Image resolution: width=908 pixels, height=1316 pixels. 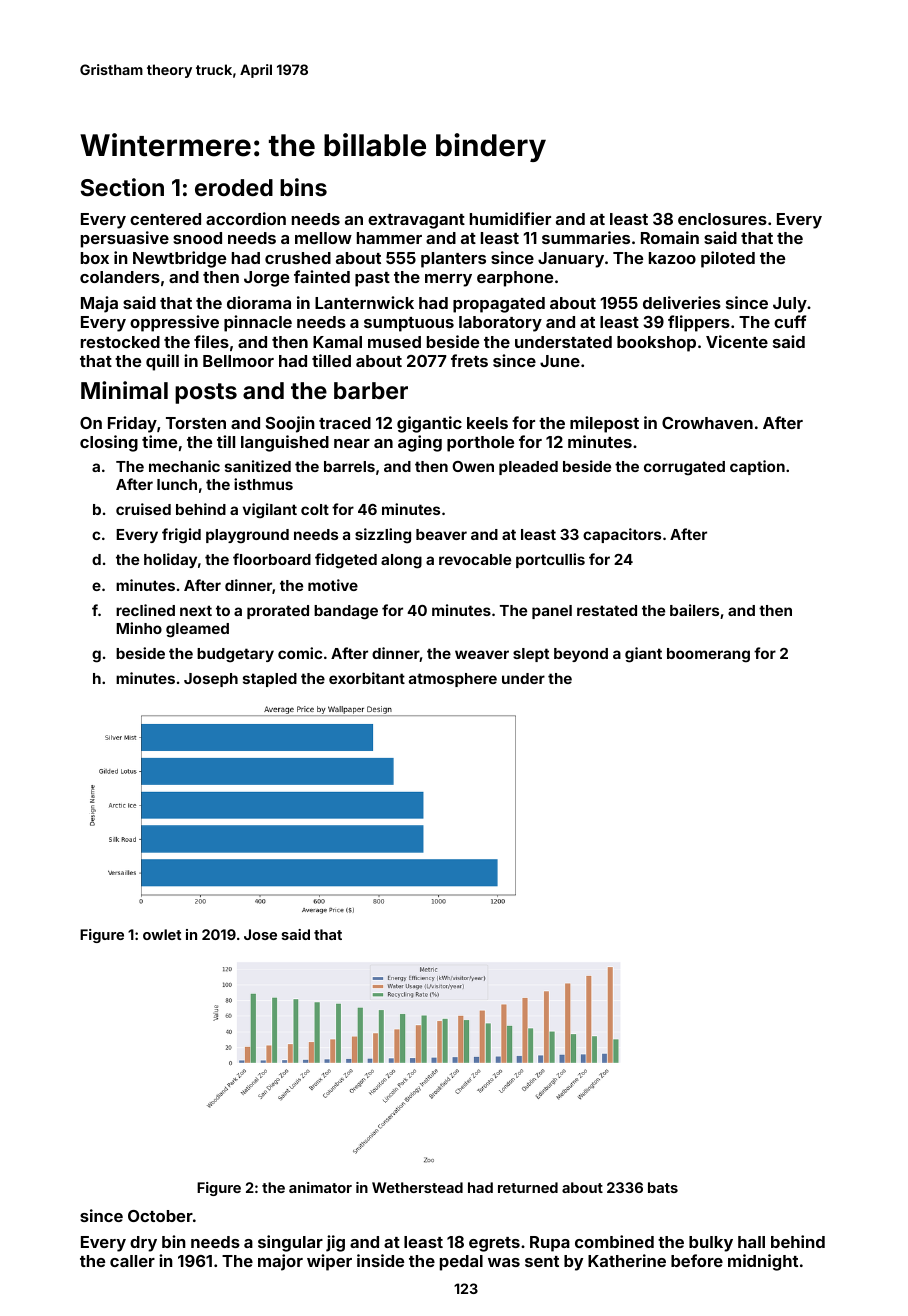 I want to click on eroded, so click(x=234, y=187).
